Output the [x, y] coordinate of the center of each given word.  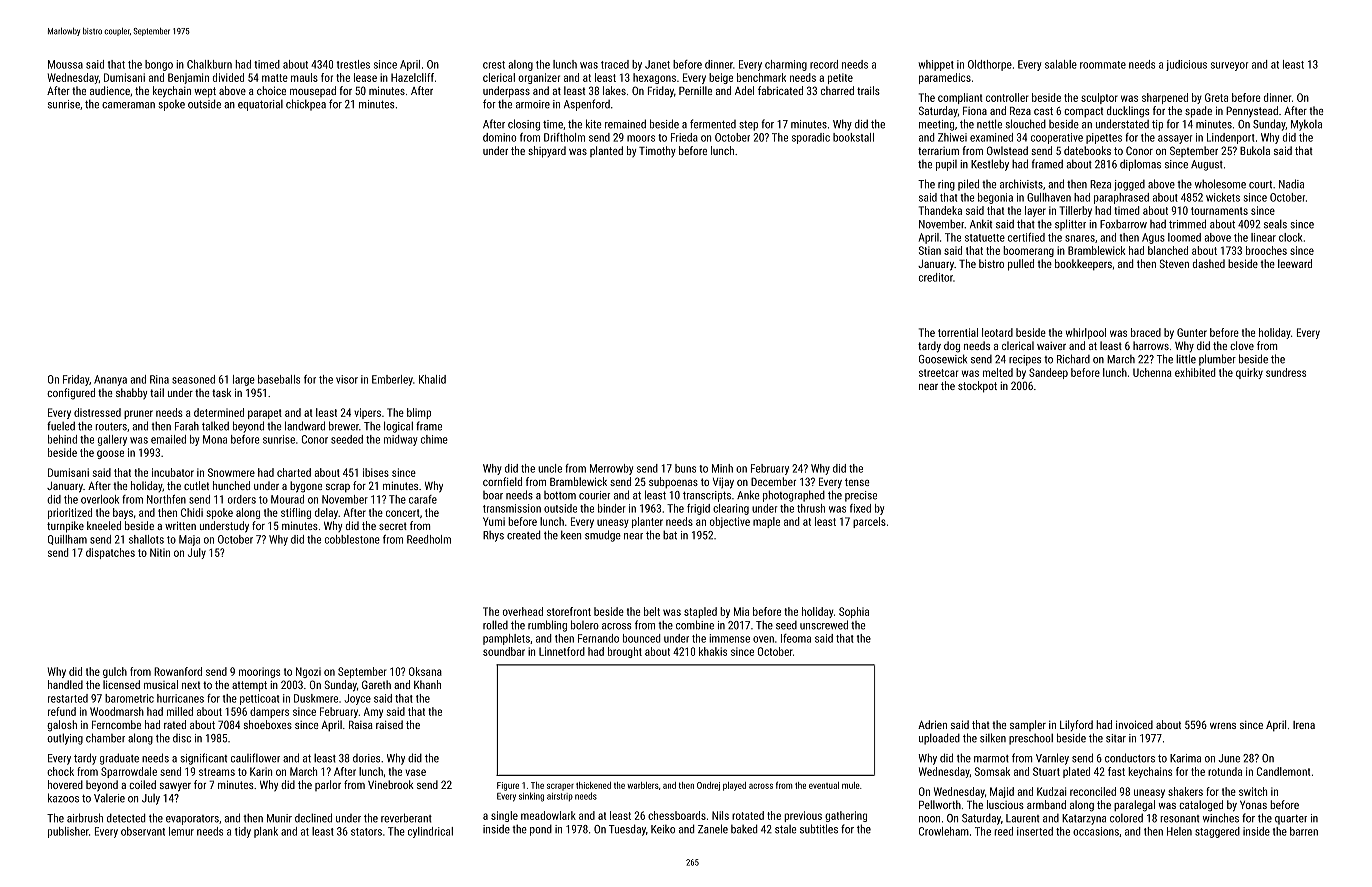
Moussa [65, 64]
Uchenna [1152, 372]
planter [647, 522]
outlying [65, 739]
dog [952, 347]
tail [157, 392]
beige [721, 78]
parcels [869, 522]
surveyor [1229, 66]
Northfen [166, 499]
